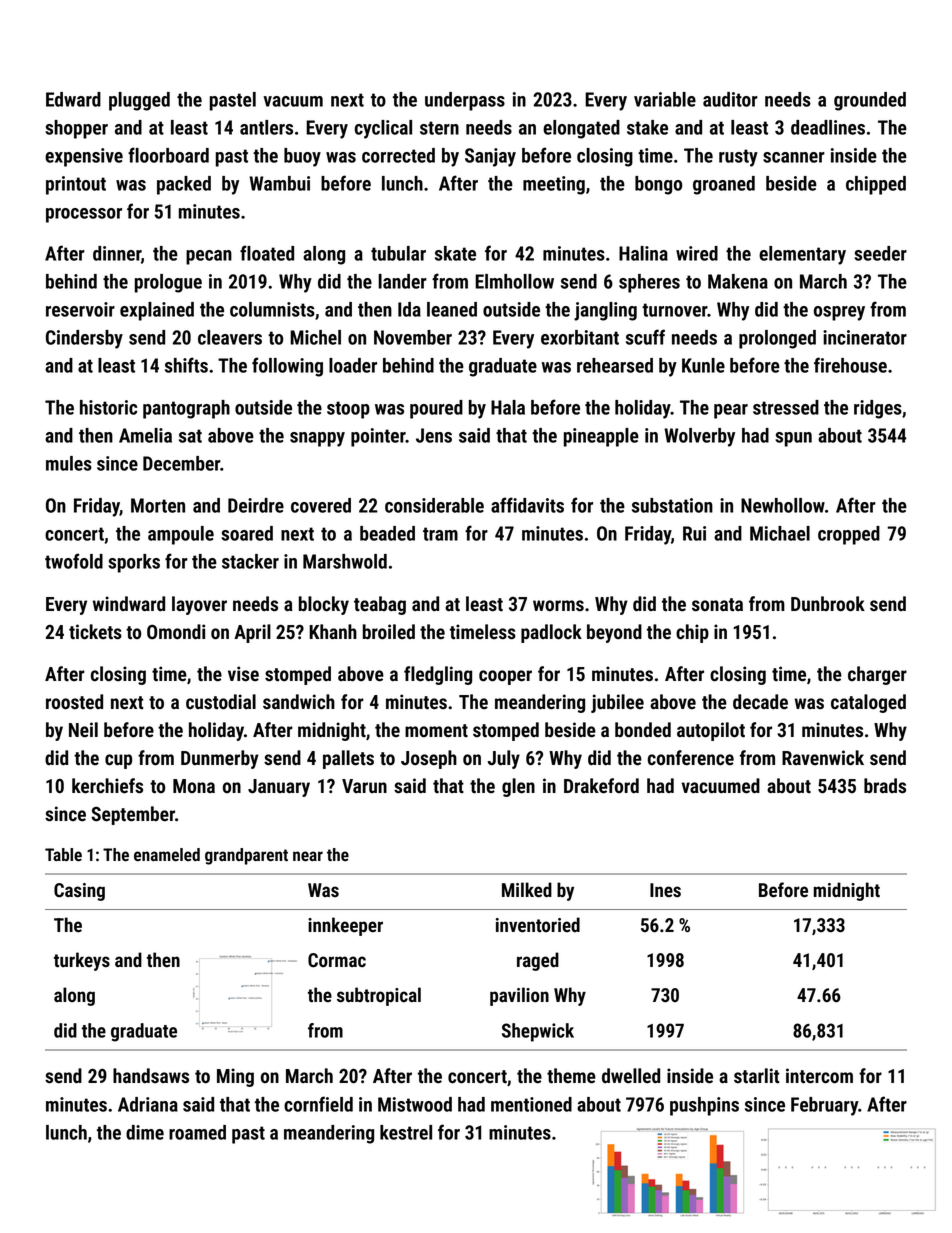 This screenshot has width=952, height=1233. What do you see at coordinates (717, 605) in the screenshot?
I see `sonata` at bounding box center [717, 605].
